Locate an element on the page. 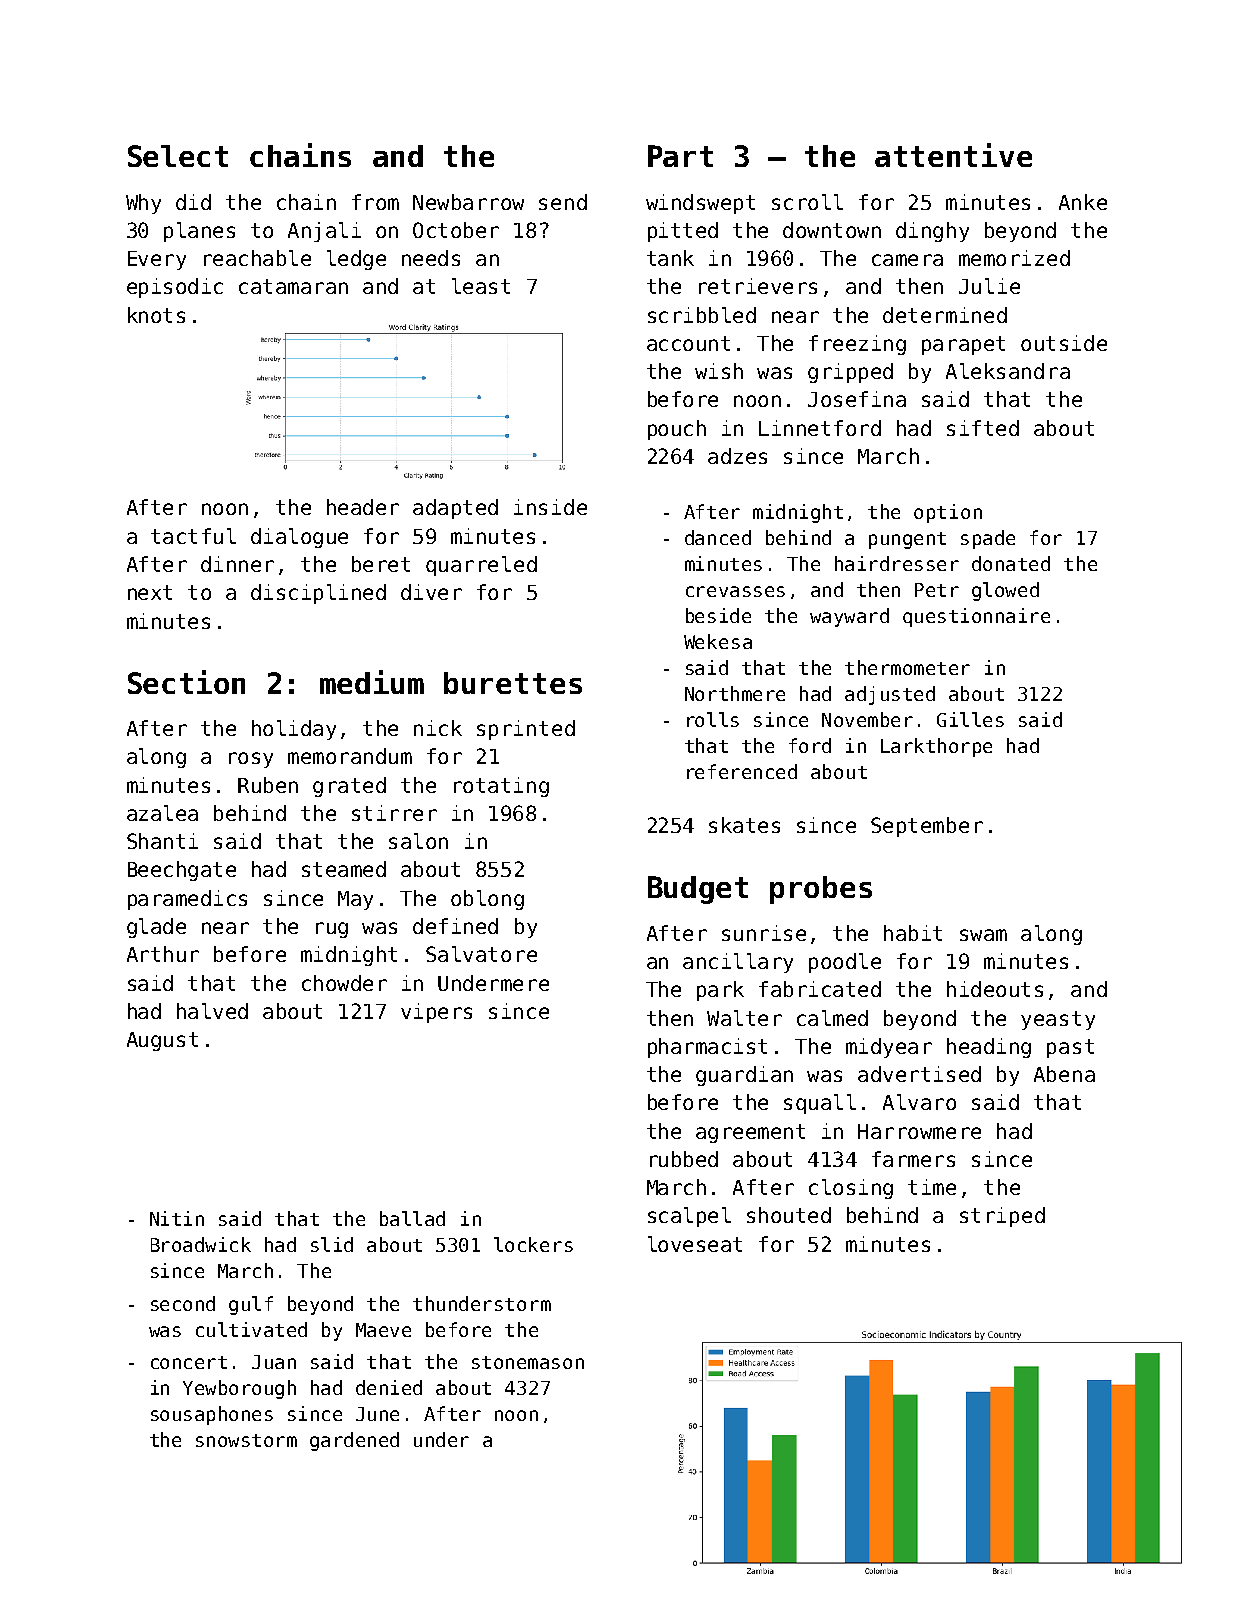  burettes is located at coordinates (513, 683).
